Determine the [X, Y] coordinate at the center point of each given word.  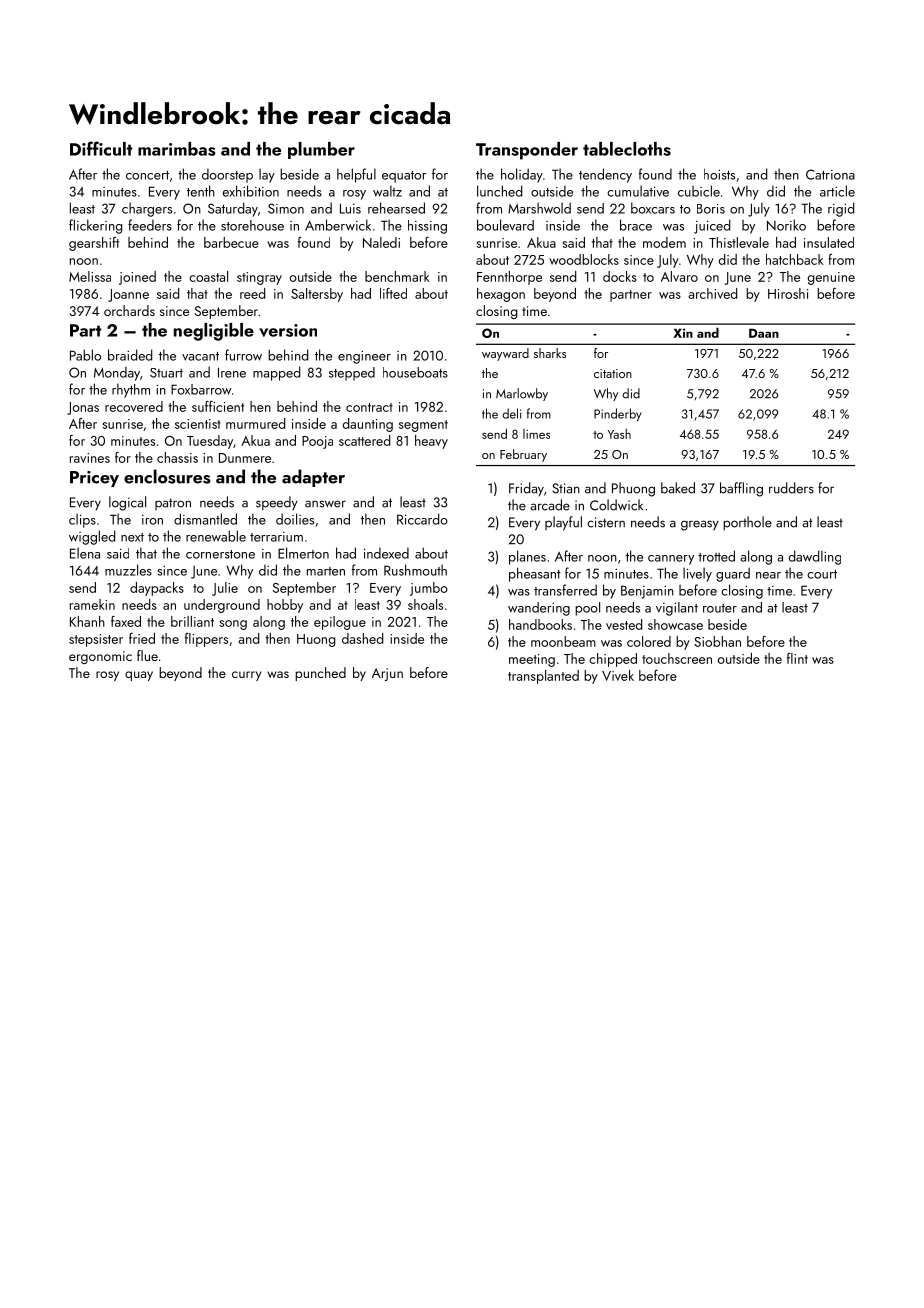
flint [797, 658]
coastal [208, 276]
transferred [565, 590]
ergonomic [100, 657]
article [837, 191]
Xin [683, 333]
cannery [671, 560]
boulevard [505, 225]
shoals [425, 604]
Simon [286, 208]
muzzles [128, 570]
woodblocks [584, 259]
